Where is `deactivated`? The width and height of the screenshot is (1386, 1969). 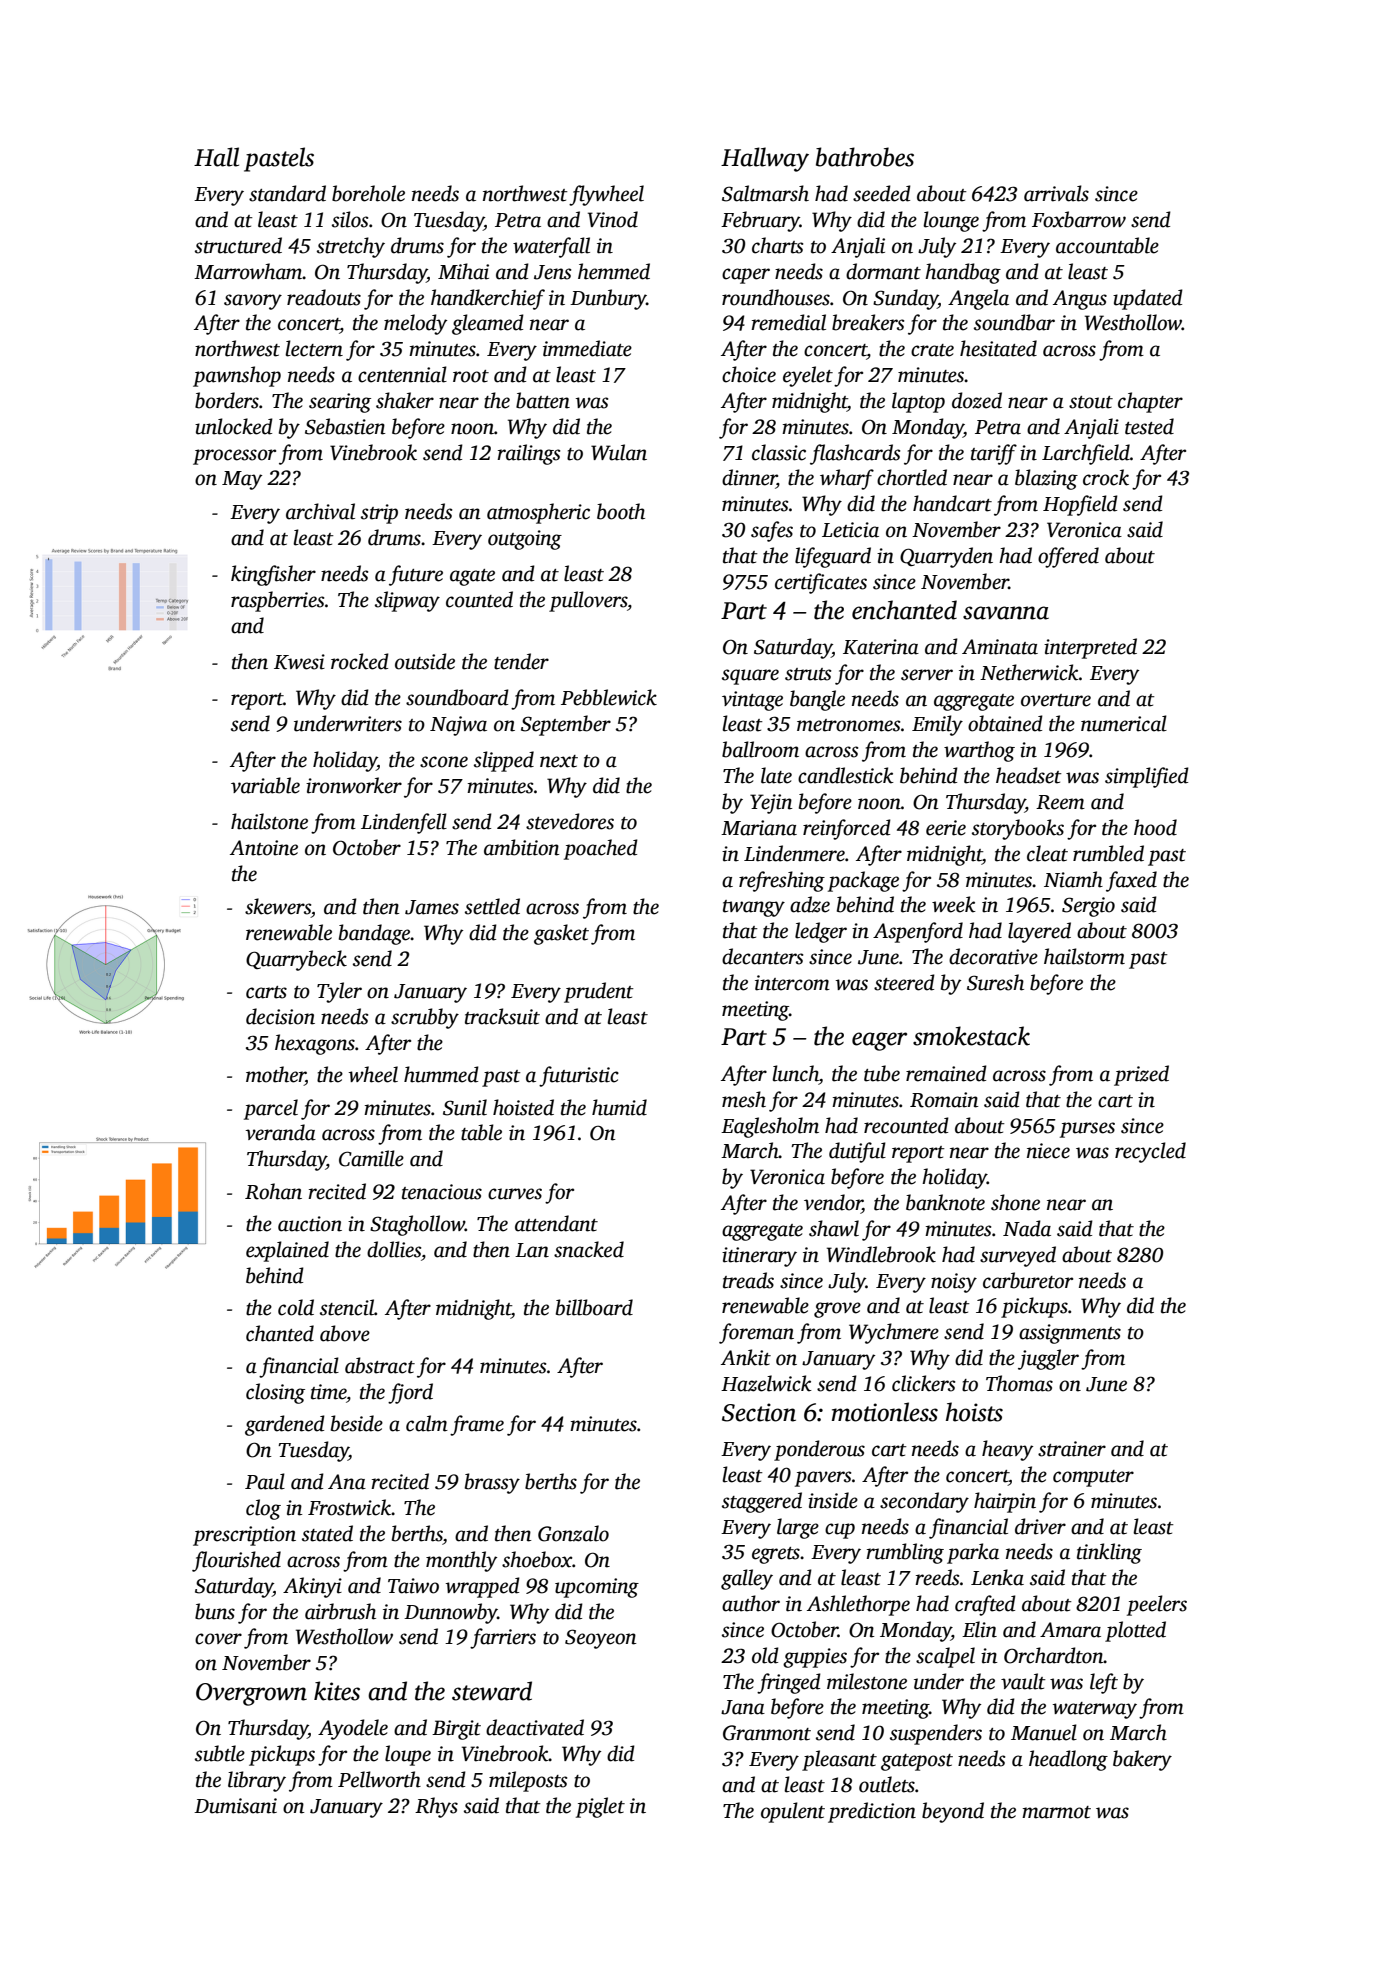
deactivated is located at coordinates (535, 1727).
